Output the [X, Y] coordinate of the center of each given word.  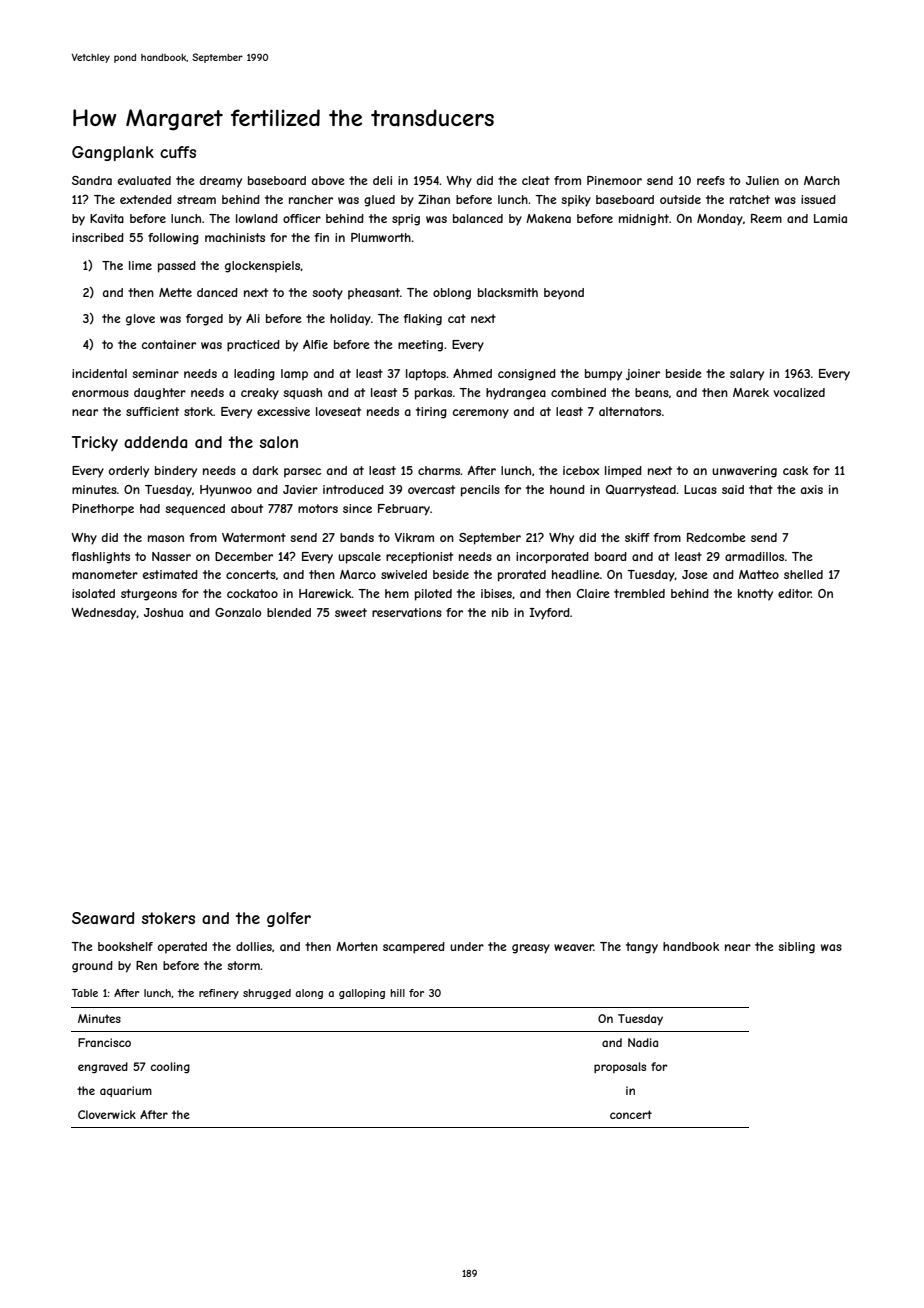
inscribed [98, 237]
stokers [168, 918]
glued [379, 201]
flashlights [101, 558]
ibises [496, 593]
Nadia [643, 1042]
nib [500, 612]
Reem [766, 218]
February [404, 510]
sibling [796, 948]
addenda [155, 442]
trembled [639, 593]
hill [397, 993]
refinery [219, 994]
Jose [695, 574]
